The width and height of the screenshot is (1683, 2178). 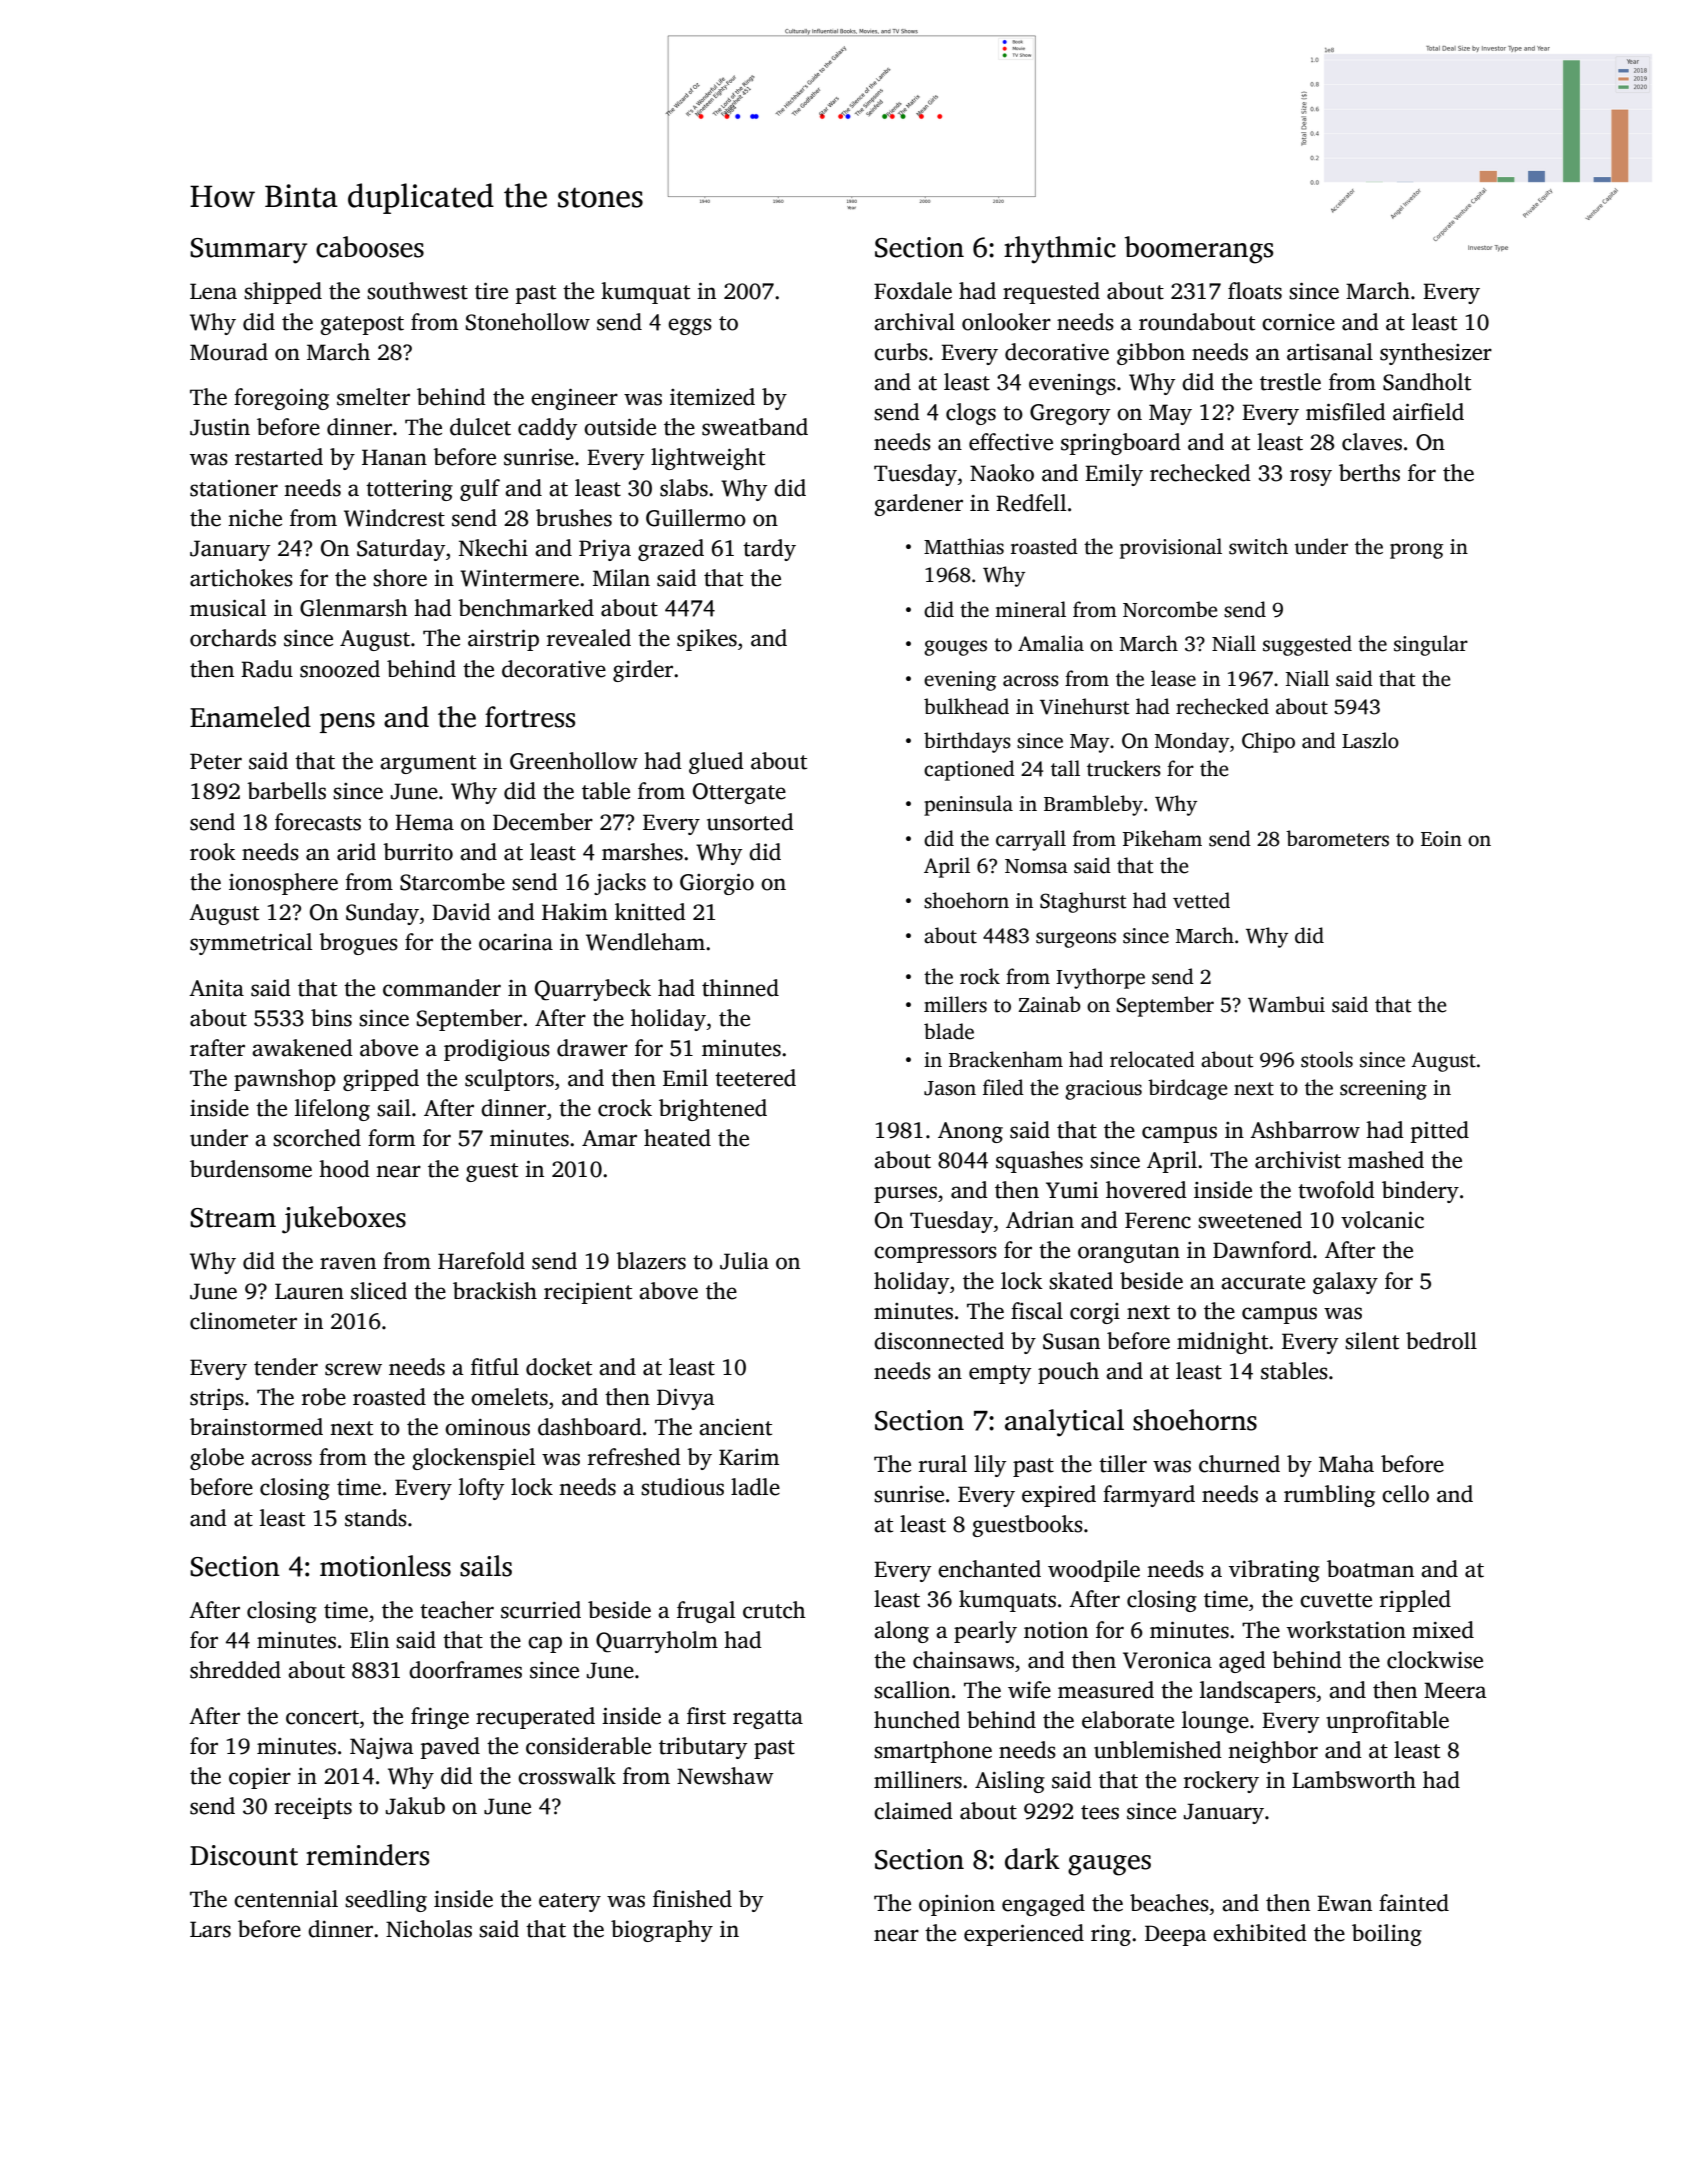 What do you see at coordinates (1100, 978) in the screenshot?
I see `Ivythorpe` at bounding box center [1100, 978].
